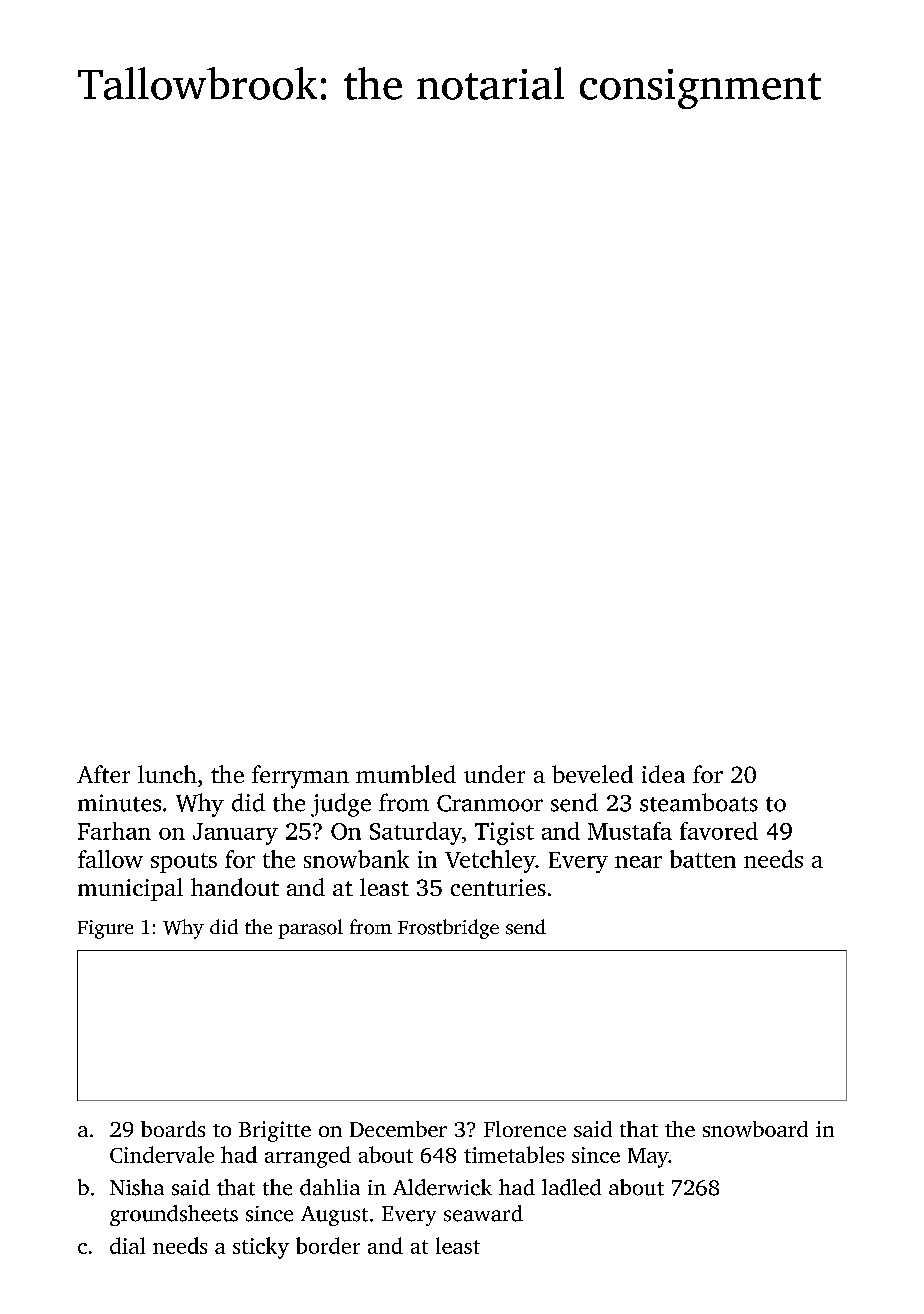 This document has height=1314, width=924. I want to click on seaward, so click(483, 1213).
